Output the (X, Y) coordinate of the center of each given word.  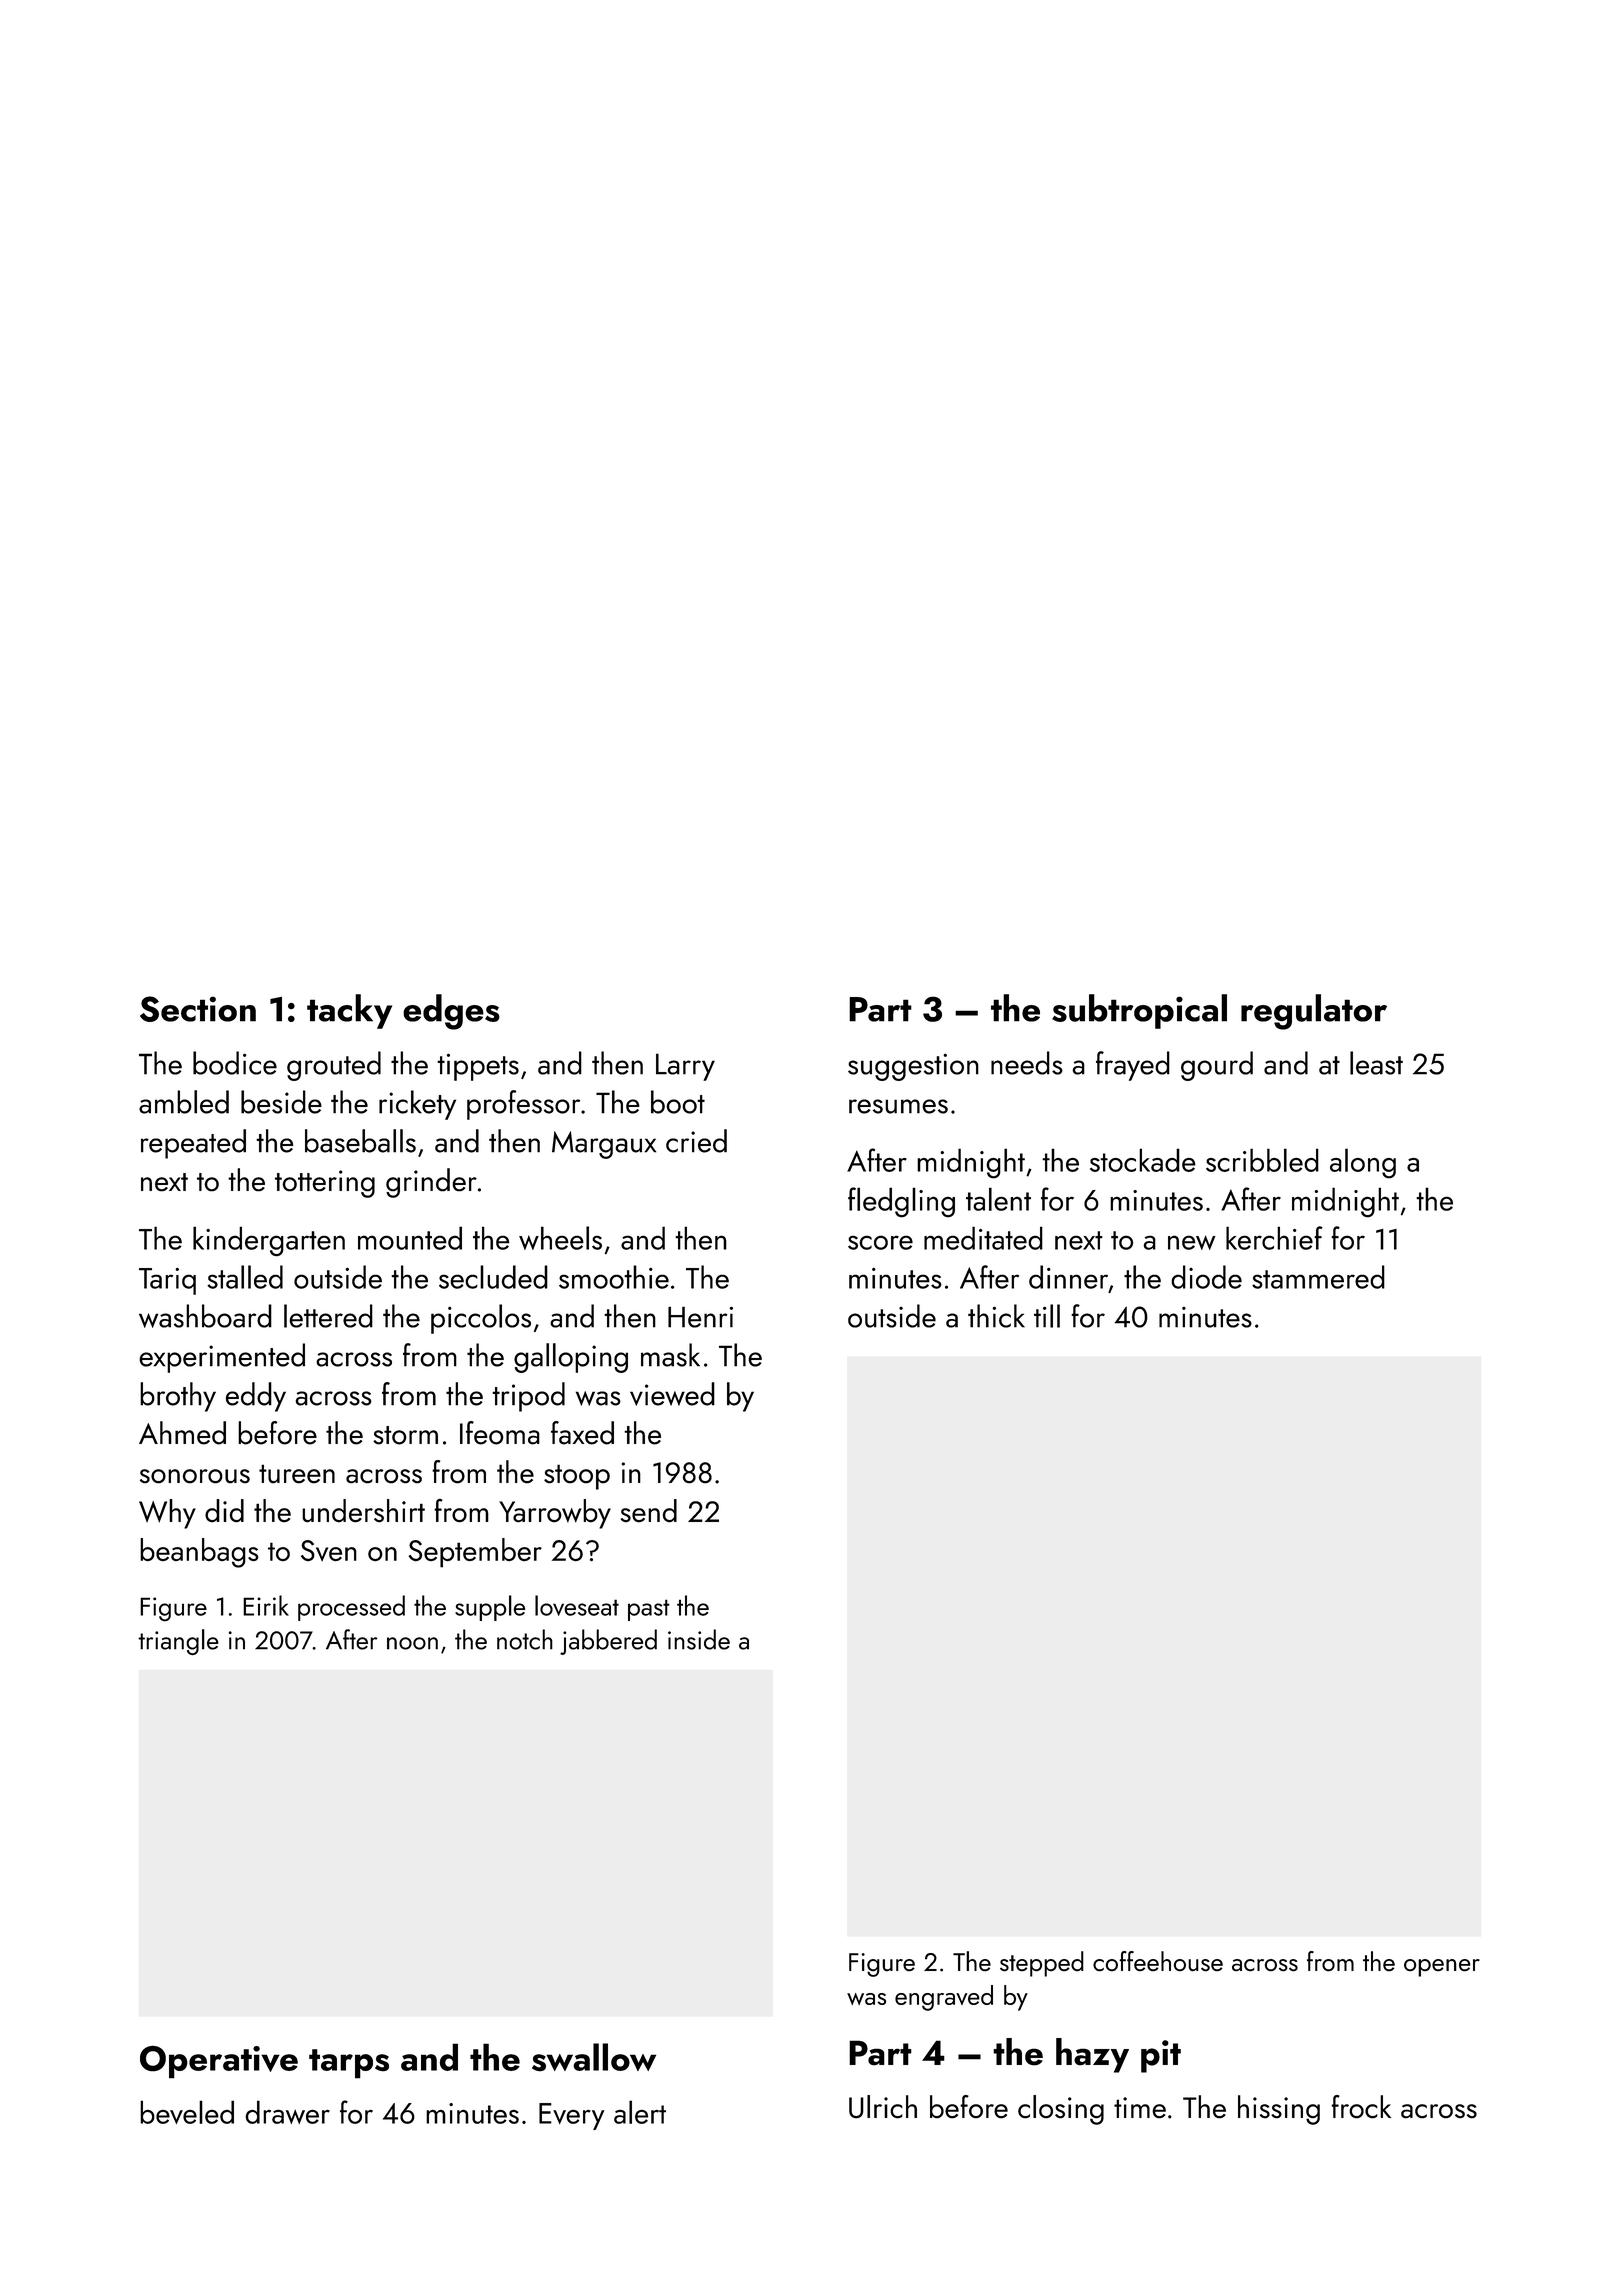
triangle (178, 1642)
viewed (672, 1394)
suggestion (913, 1067)
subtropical (1139, 1011)
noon (412, 1643)
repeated (193, 1144)
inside (699, 1639)
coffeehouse (1158, 1961)
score (880, 1242)
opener (1442, 1968)
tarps (349, 2064)
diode (1206, 1277)
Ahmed (182, 1433)
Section (198, 1009)
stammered (1318, 1277)
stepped (1042, 1964)
